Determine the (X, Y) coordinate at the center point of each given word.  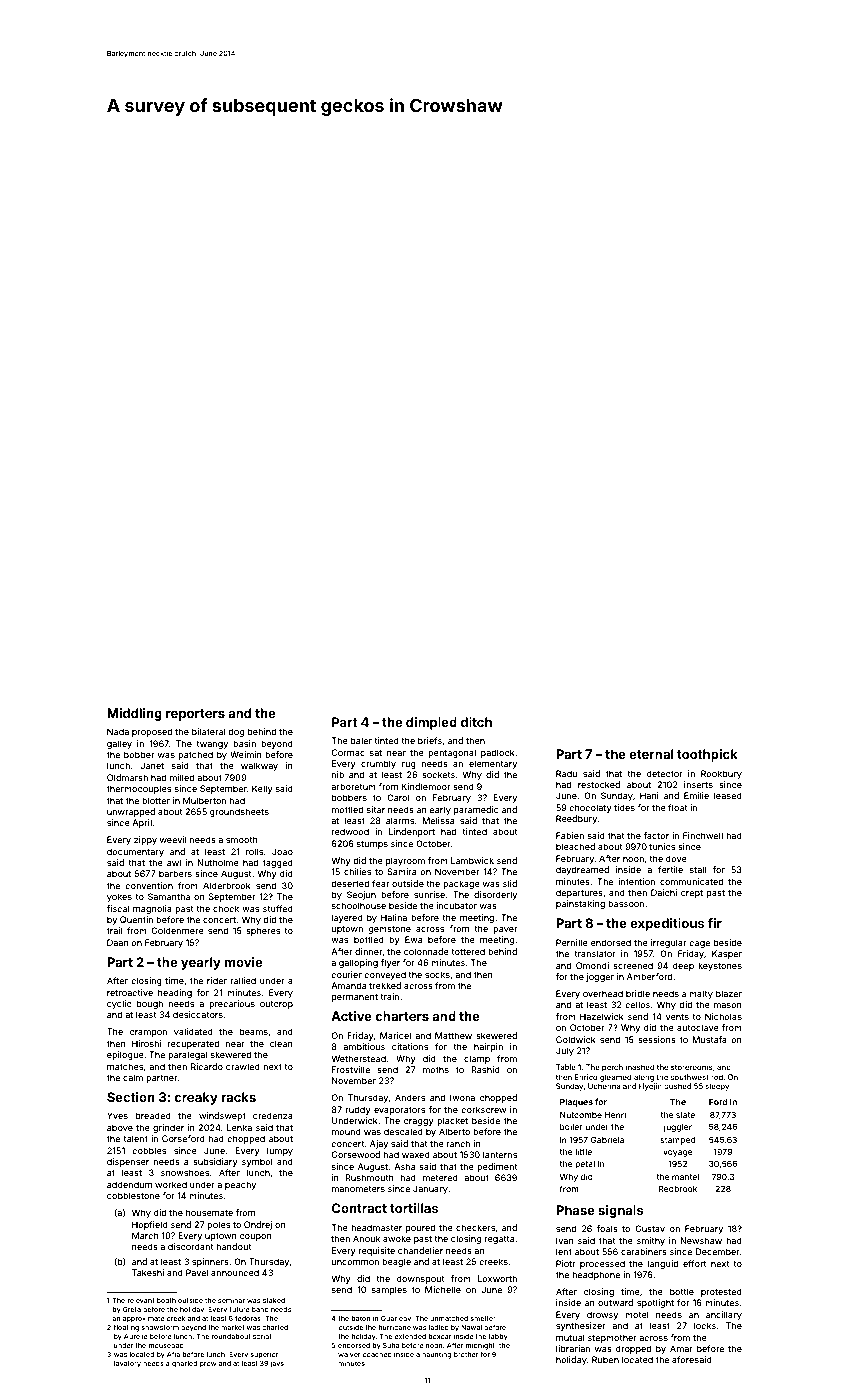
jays (277, 1364)
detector (665, 773)
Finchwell (703, 835)
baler (361, 740)
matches (125, 1066)
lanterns (500, 1154)
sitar (376, 809)
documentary (135, 852)
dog (236, 732)
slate (685, 1115)
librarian (573, 1348)
